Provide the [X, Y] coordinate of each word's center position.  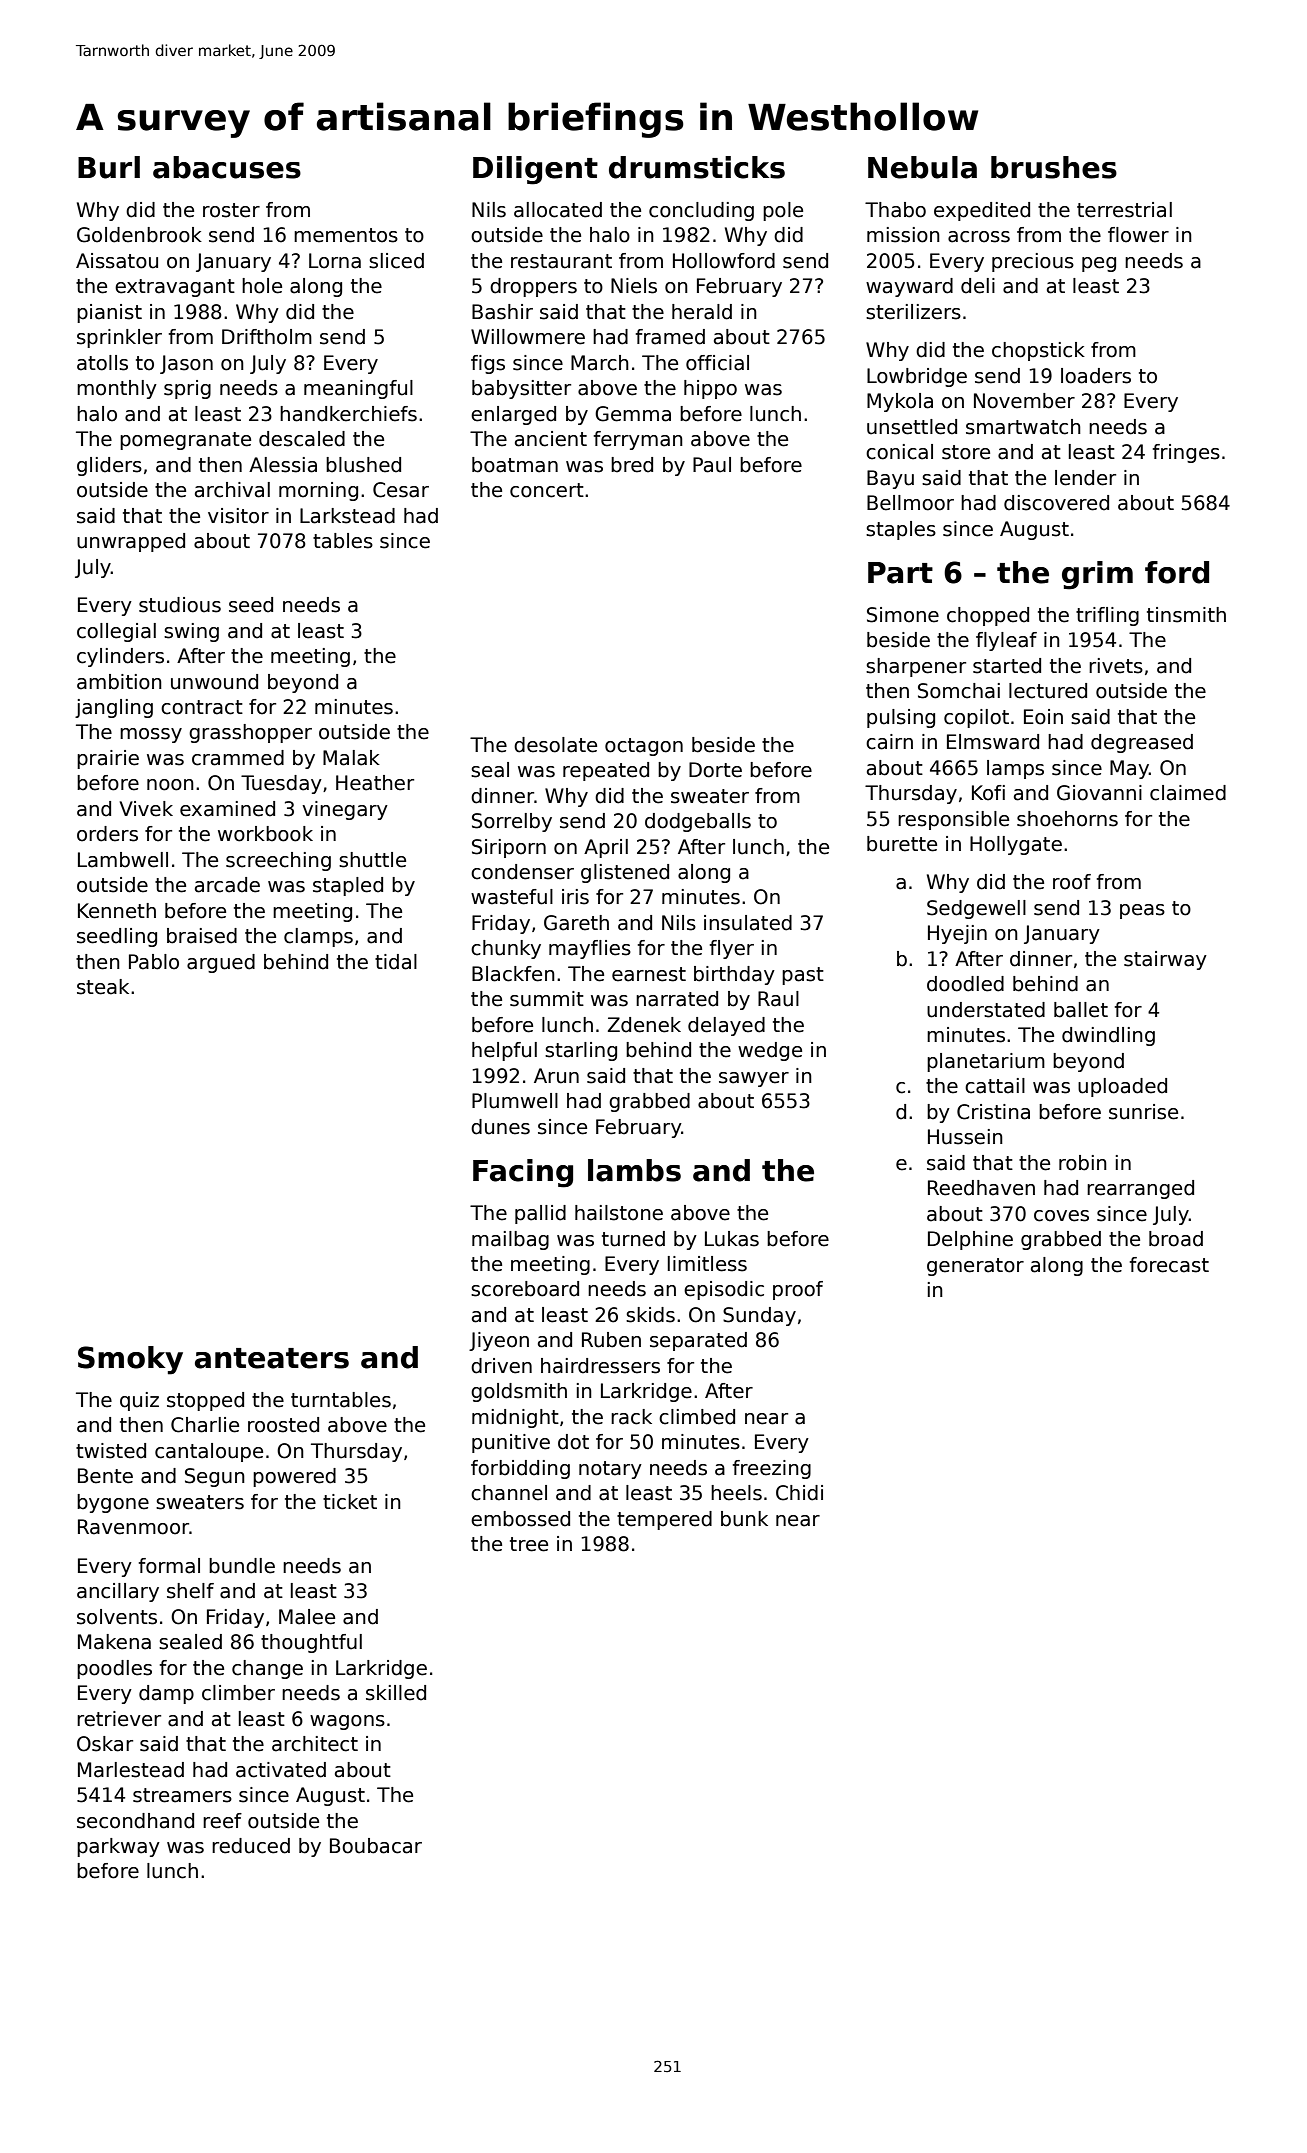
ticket [350, 1502]
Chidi [799, 1493]
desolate [555, 745]
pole [783, 211]
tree [529, 1544]
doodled [965, 984]
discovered [1056, 503]
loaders [1096, 376]
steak [103, 987]
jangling [114, 708]
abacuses [227, 167]
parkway [118, 1847]
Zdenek [644, 1025]
